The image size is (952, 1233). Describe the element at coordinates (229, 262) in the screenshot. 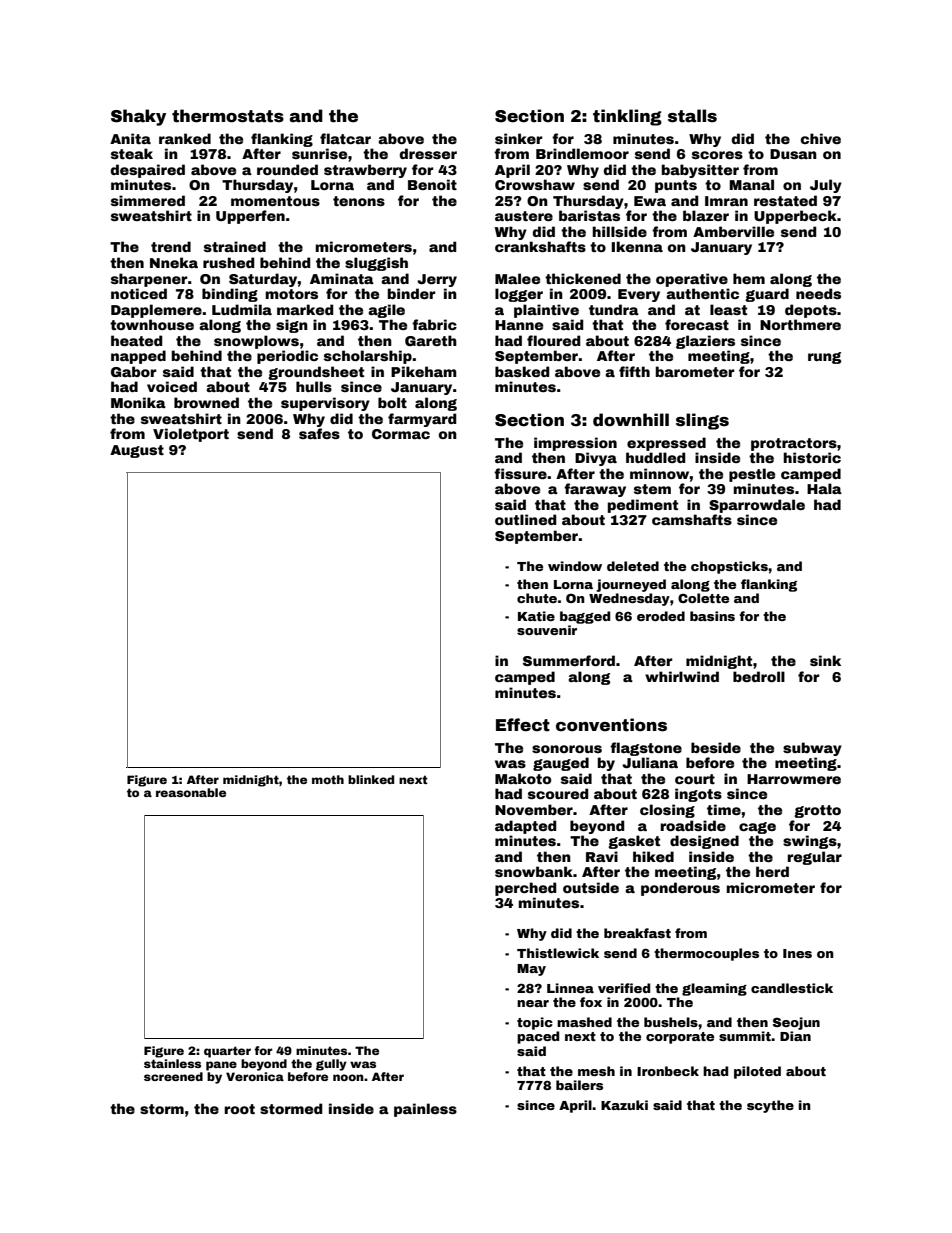

I see `rushed` at that location.
